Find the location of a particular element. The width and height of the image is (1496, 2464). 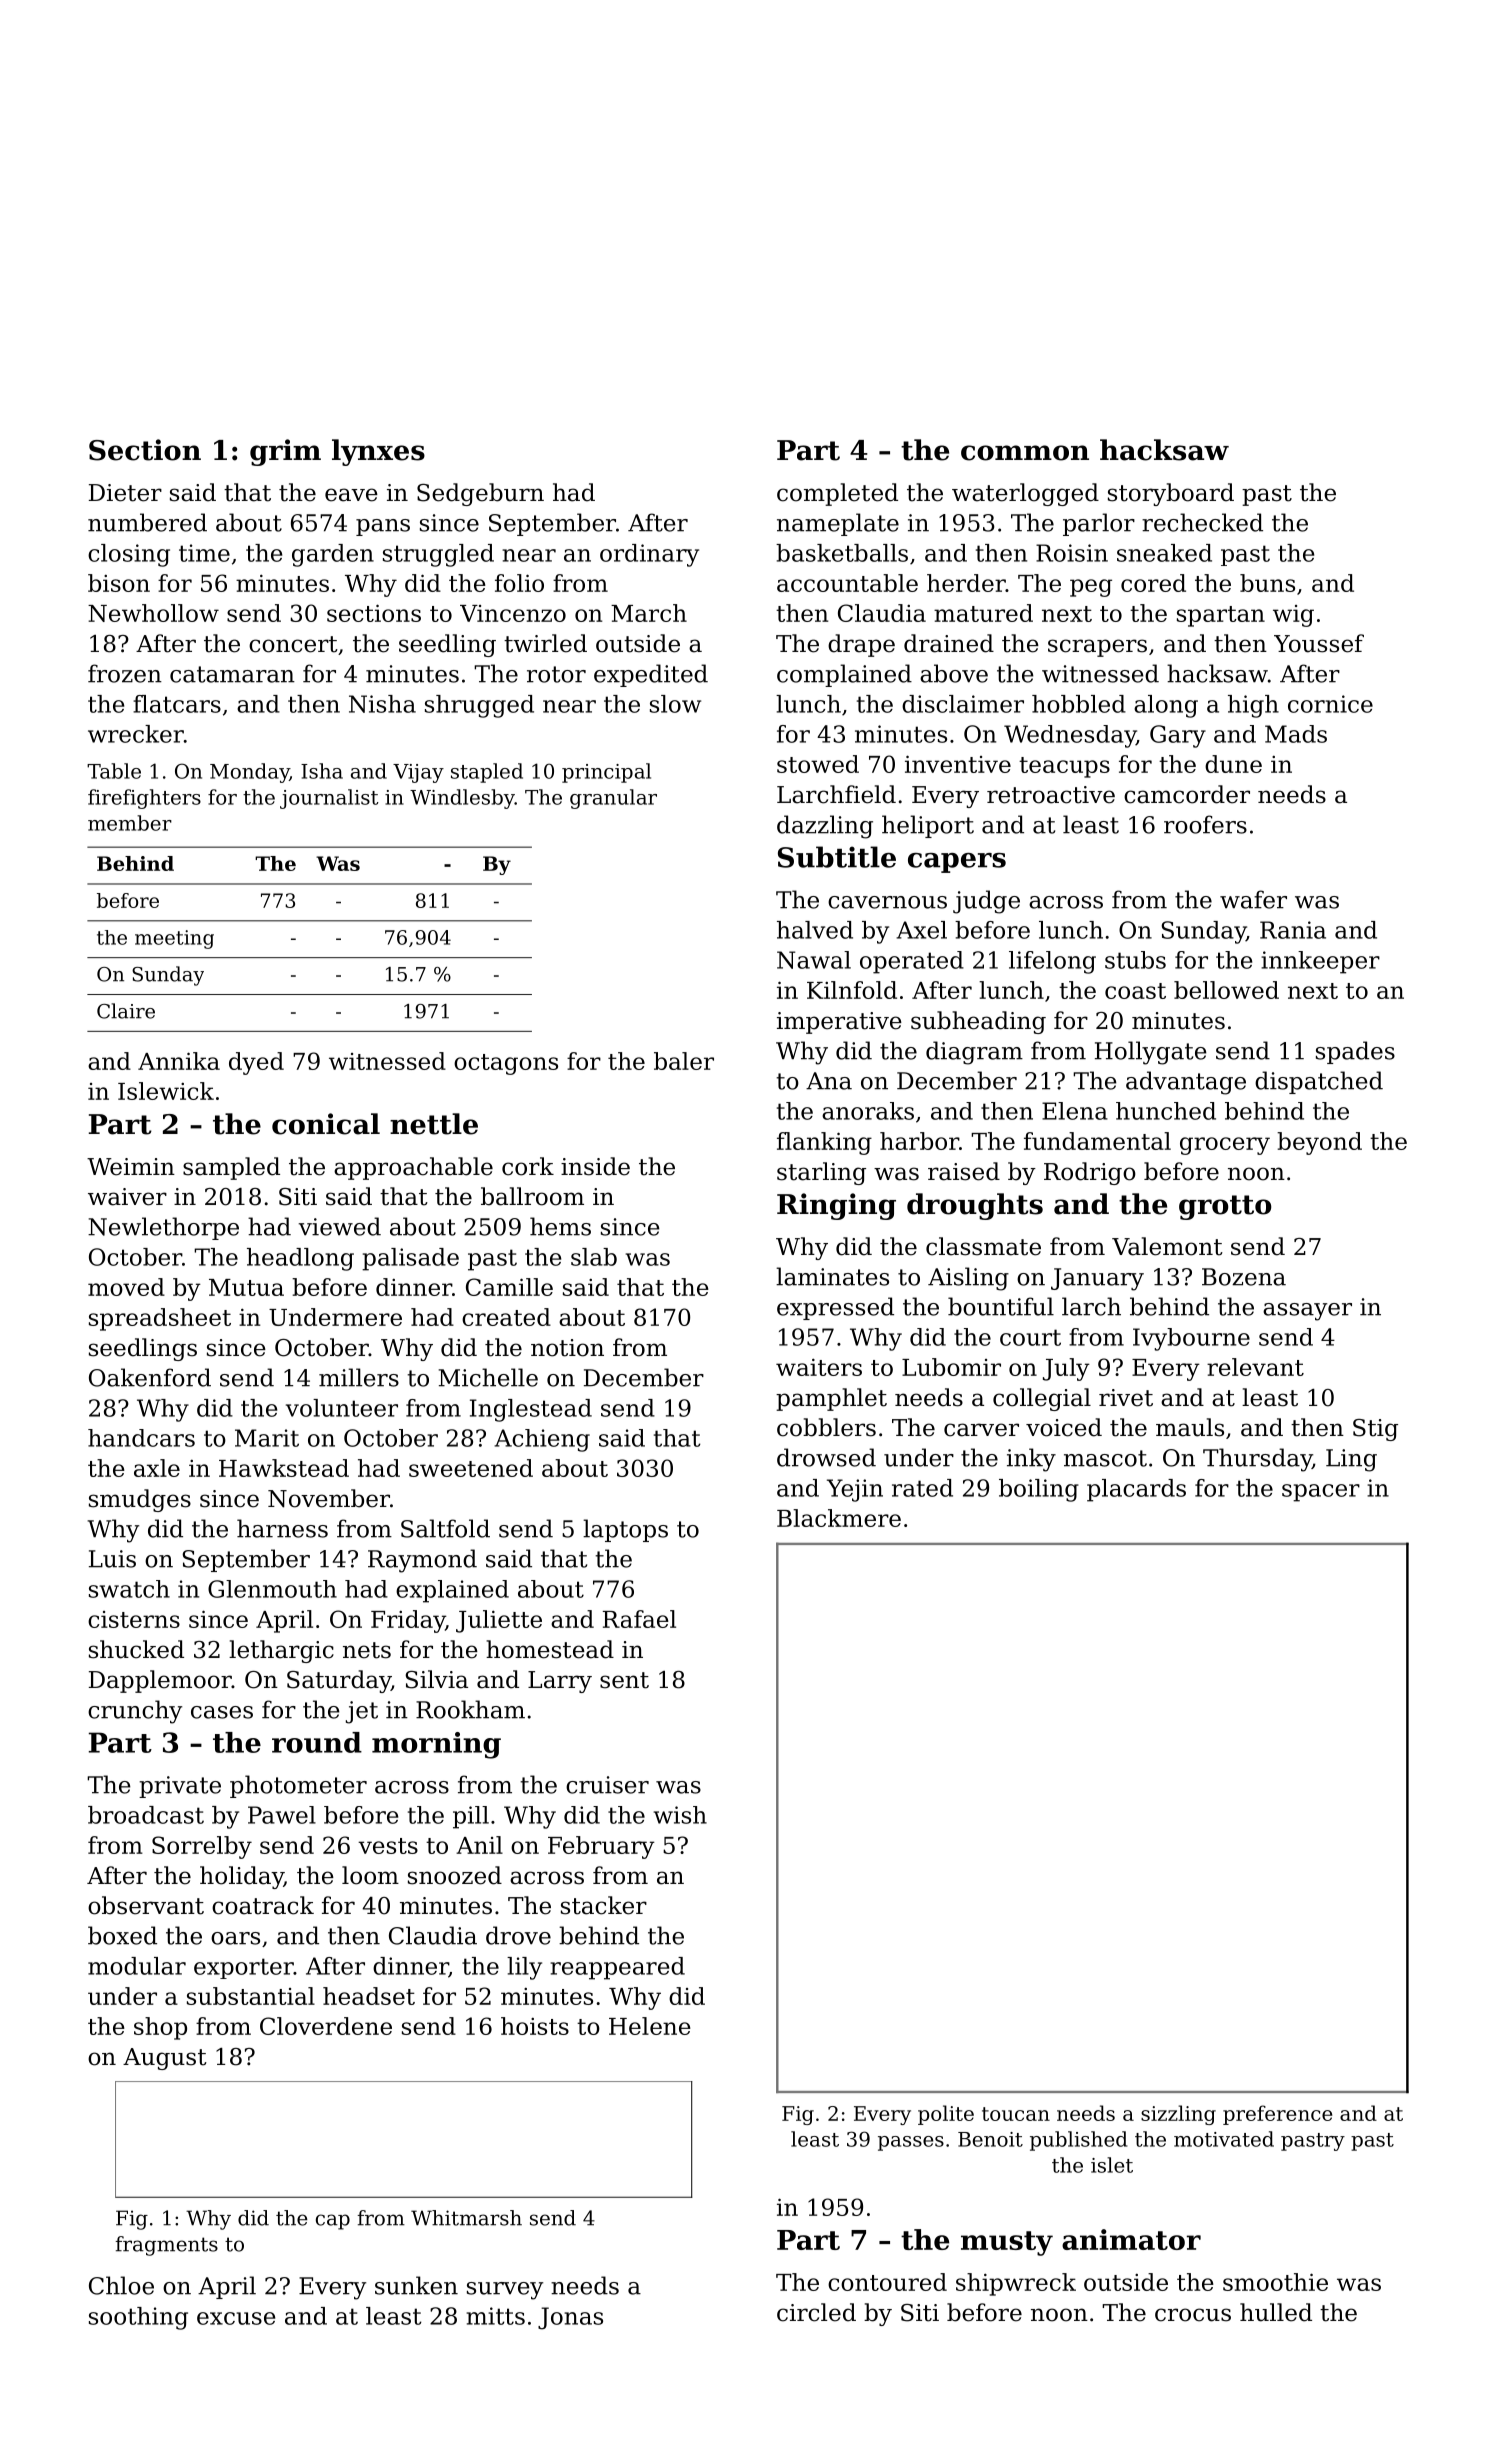

spades is located at coordinates (1355, 1052).
